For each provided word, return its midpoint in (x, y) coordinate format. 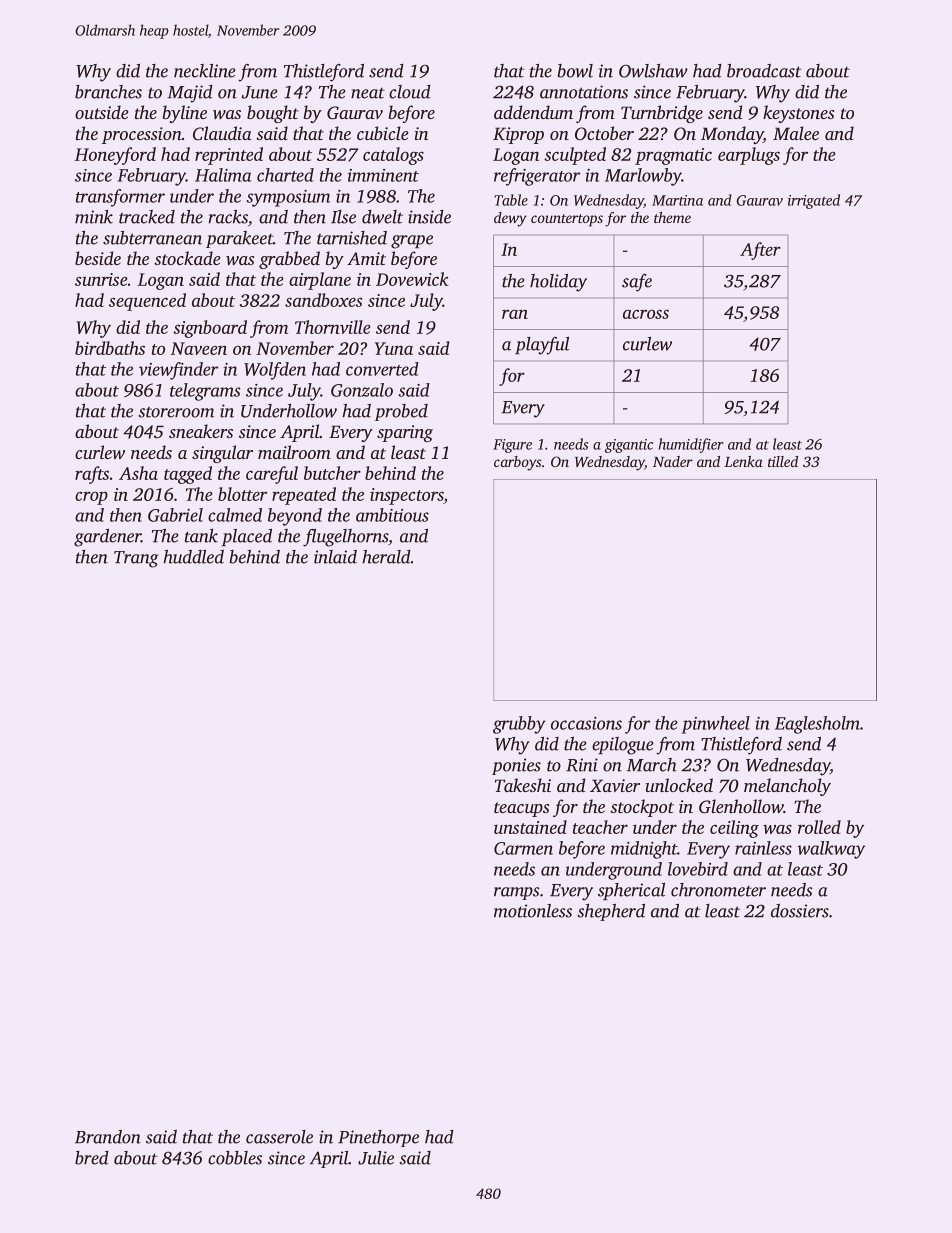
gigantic (629, 446)
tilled (783, 461)
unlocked (679, 785)
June (259, 92)
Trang (136, 559)
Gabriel (175, 515)
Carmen (523, 848)
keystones (798, 114)
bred (92, 1158)
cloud (410, 92)
